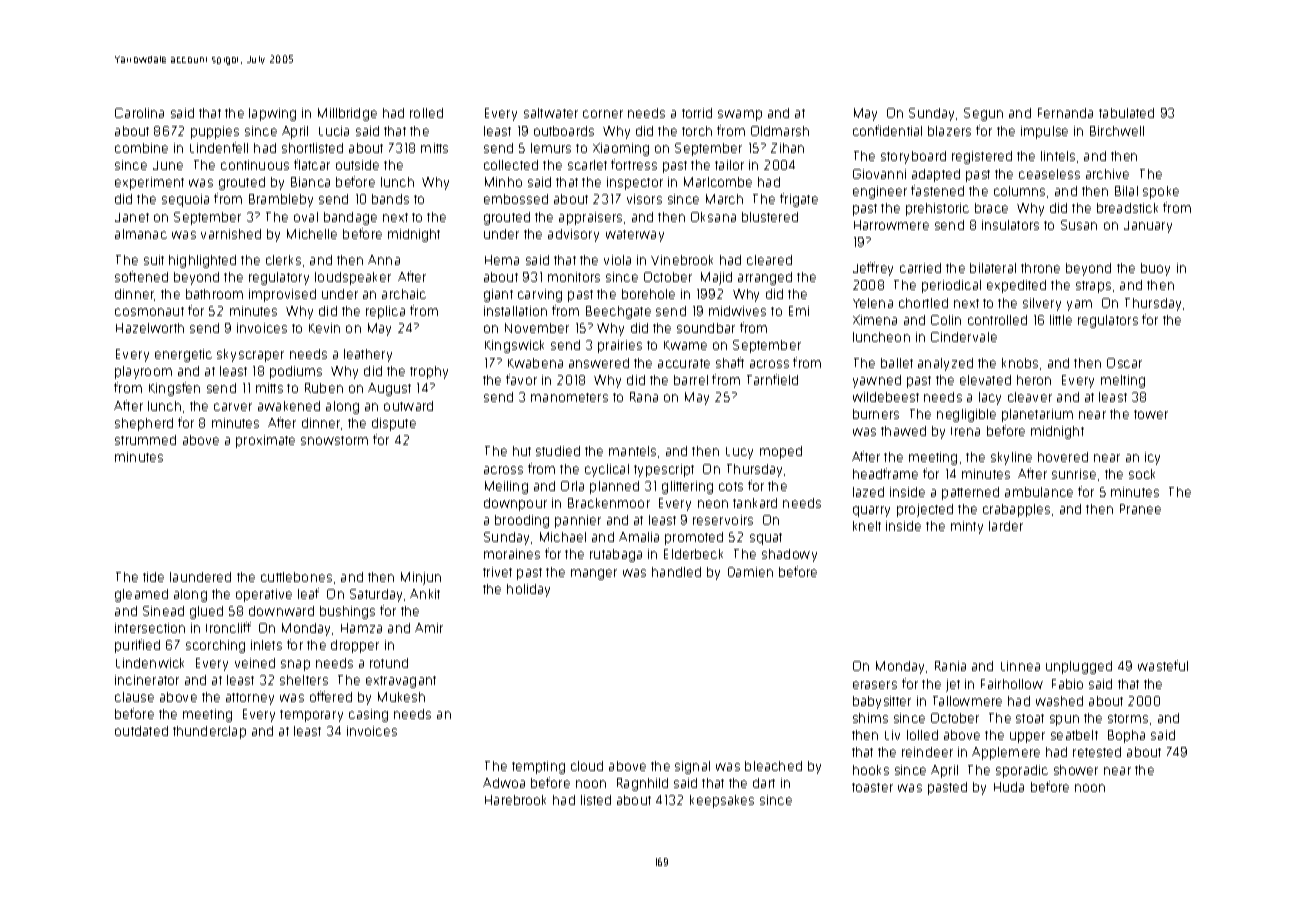 Image resolution: width=1308 pixels, height=924 pixels. What do you see at coordinates (740, 115) in the screenshot?
I see `swamp` at bounding box center [740, 115].
